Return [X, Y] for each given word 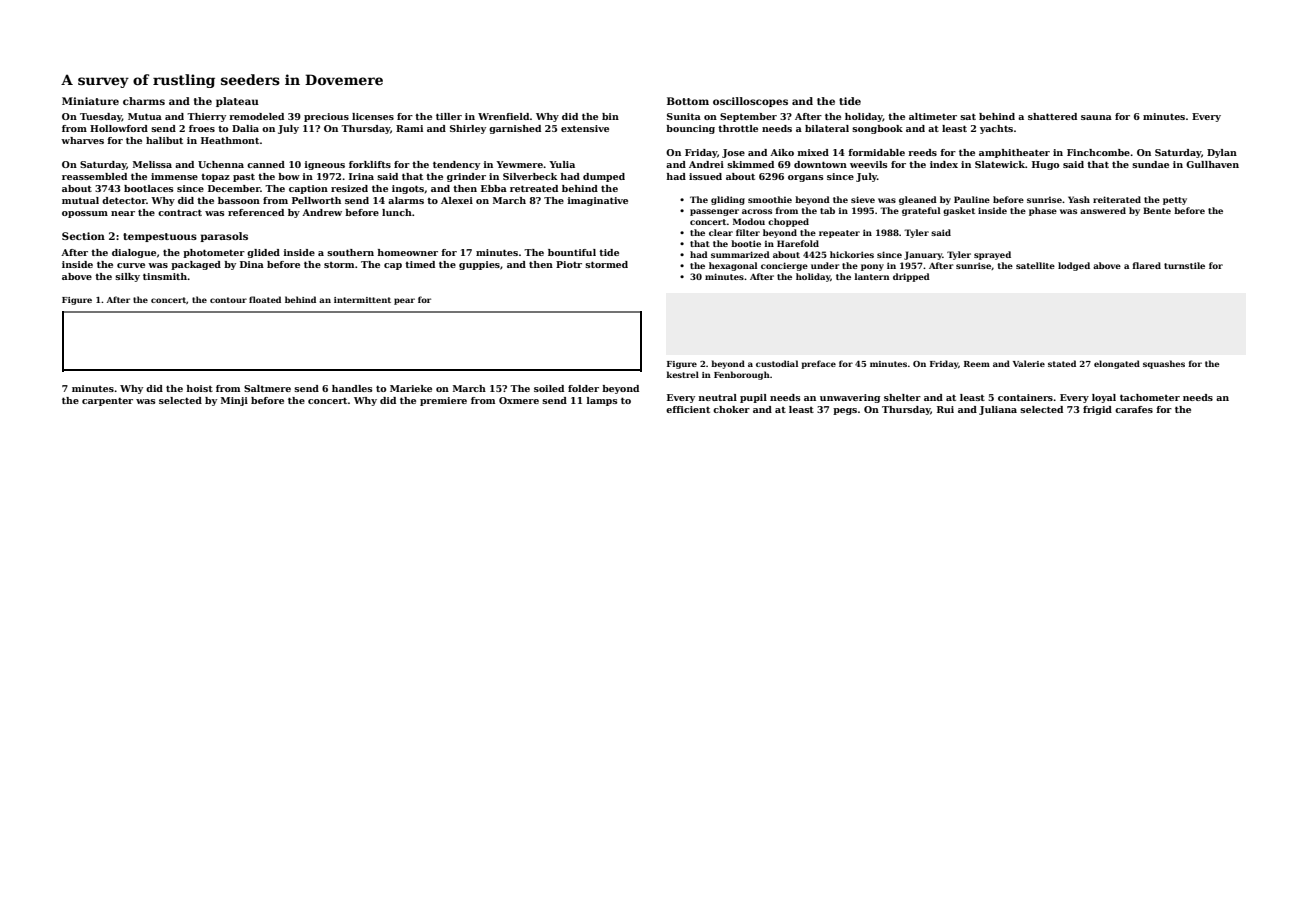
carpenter [107, 401]
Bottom [688, 101]
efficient [688, 409]
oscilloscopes [750, 102]
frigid [1097, 410]
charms [144, 101]
